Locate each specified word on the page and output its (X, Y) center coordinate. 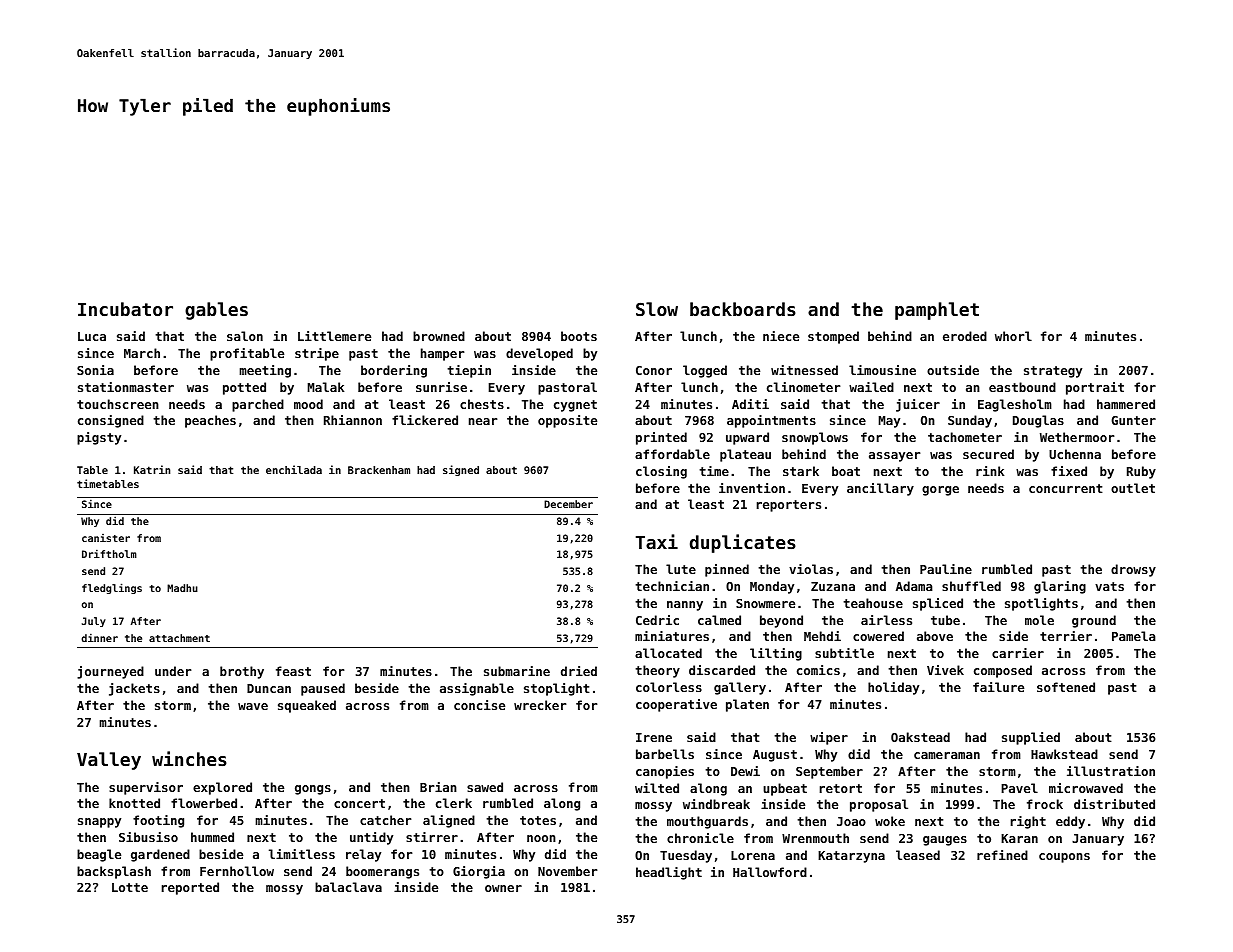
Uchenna (1075, 454)
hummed (212, 837)
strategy (1053, 372)
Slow (657, 309)
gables (216, 311)
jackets (134, 689)
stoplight (557, 689)
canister (106, 538)
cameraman (947, 755)
